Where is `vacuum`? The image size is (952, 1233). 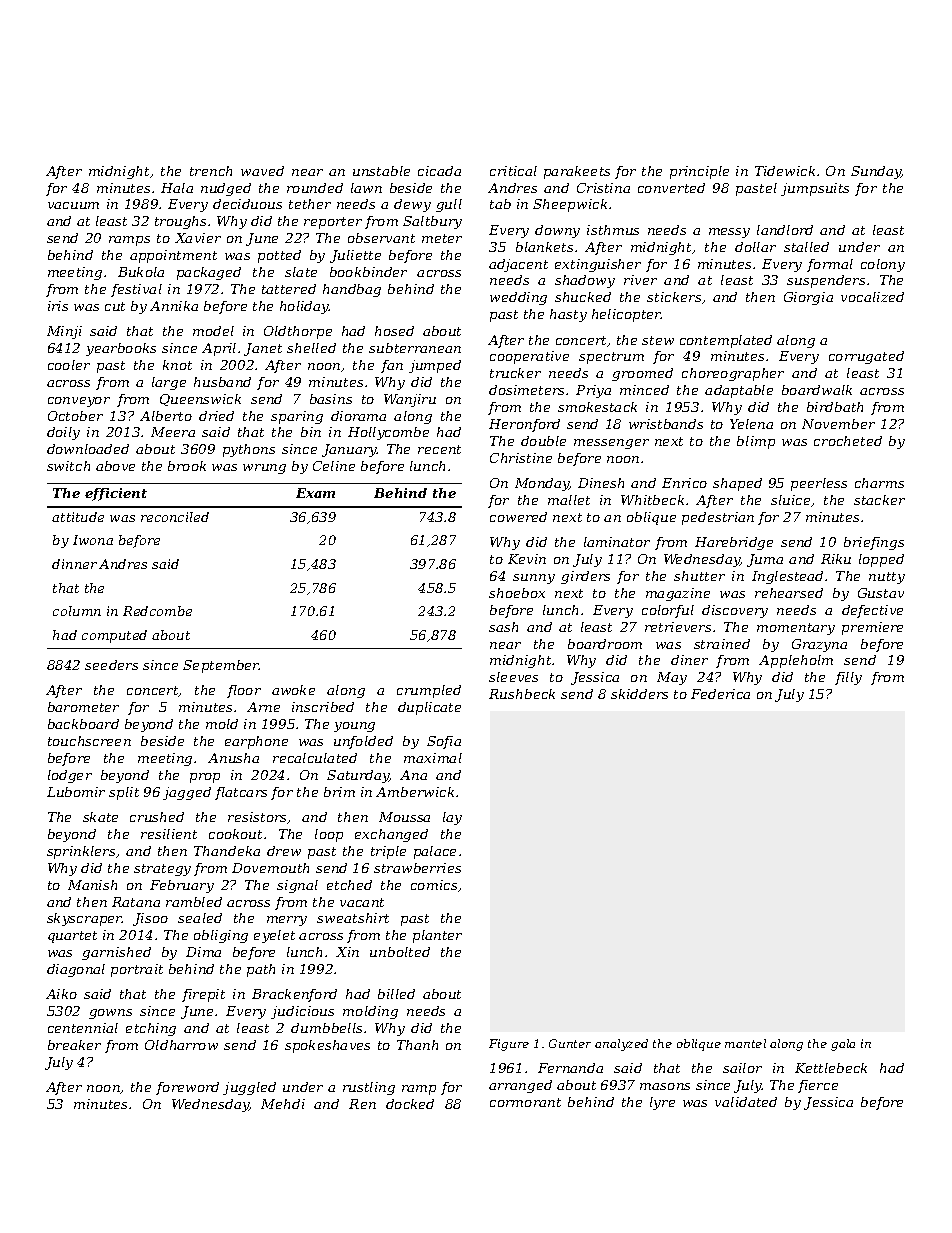
vacuum is located at coordinates (73, 205).
